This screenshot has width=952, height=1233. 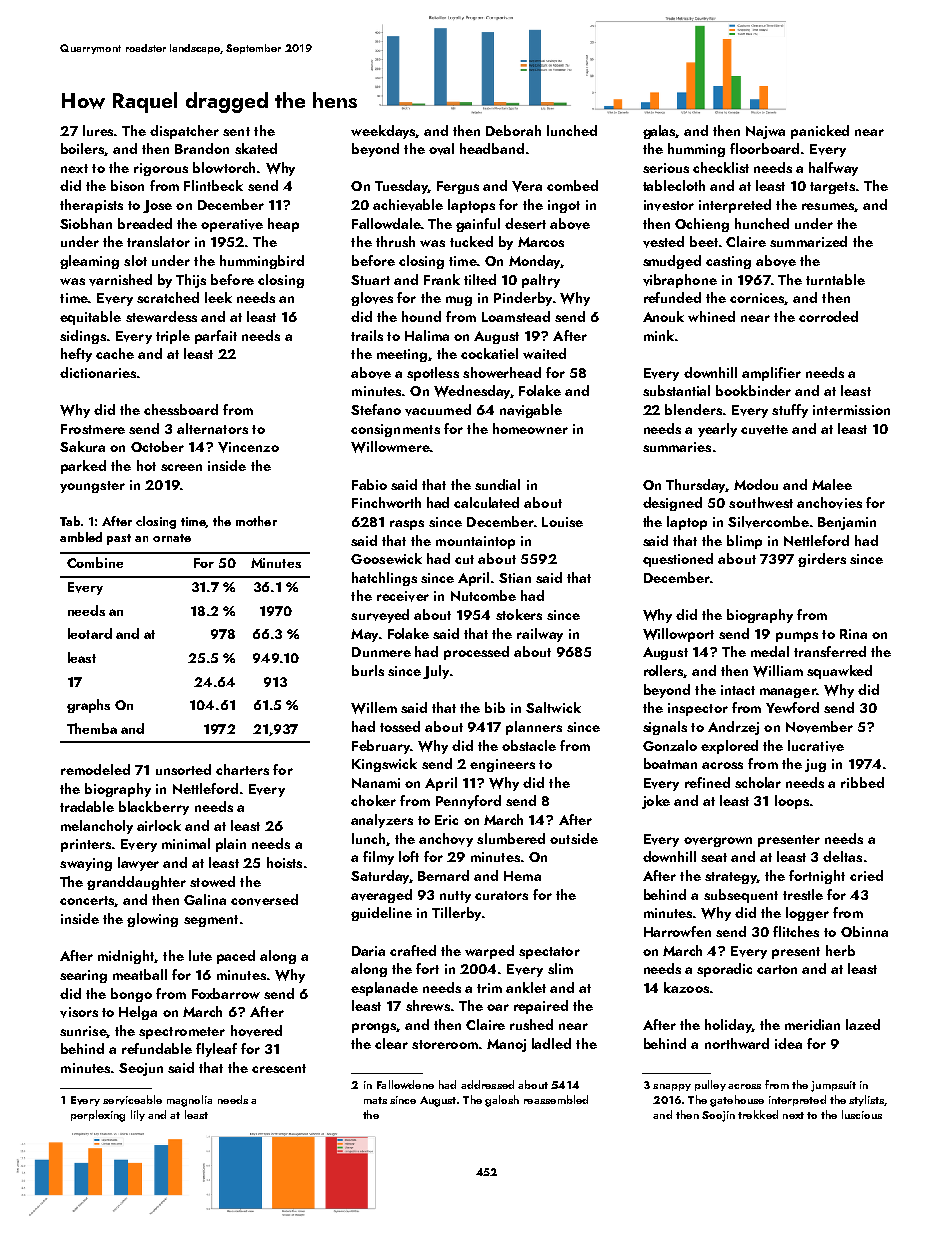 What do you see at coordinates (842, 856) in the screenshot?
I see `deltas` at bounding box center [842, 856].
